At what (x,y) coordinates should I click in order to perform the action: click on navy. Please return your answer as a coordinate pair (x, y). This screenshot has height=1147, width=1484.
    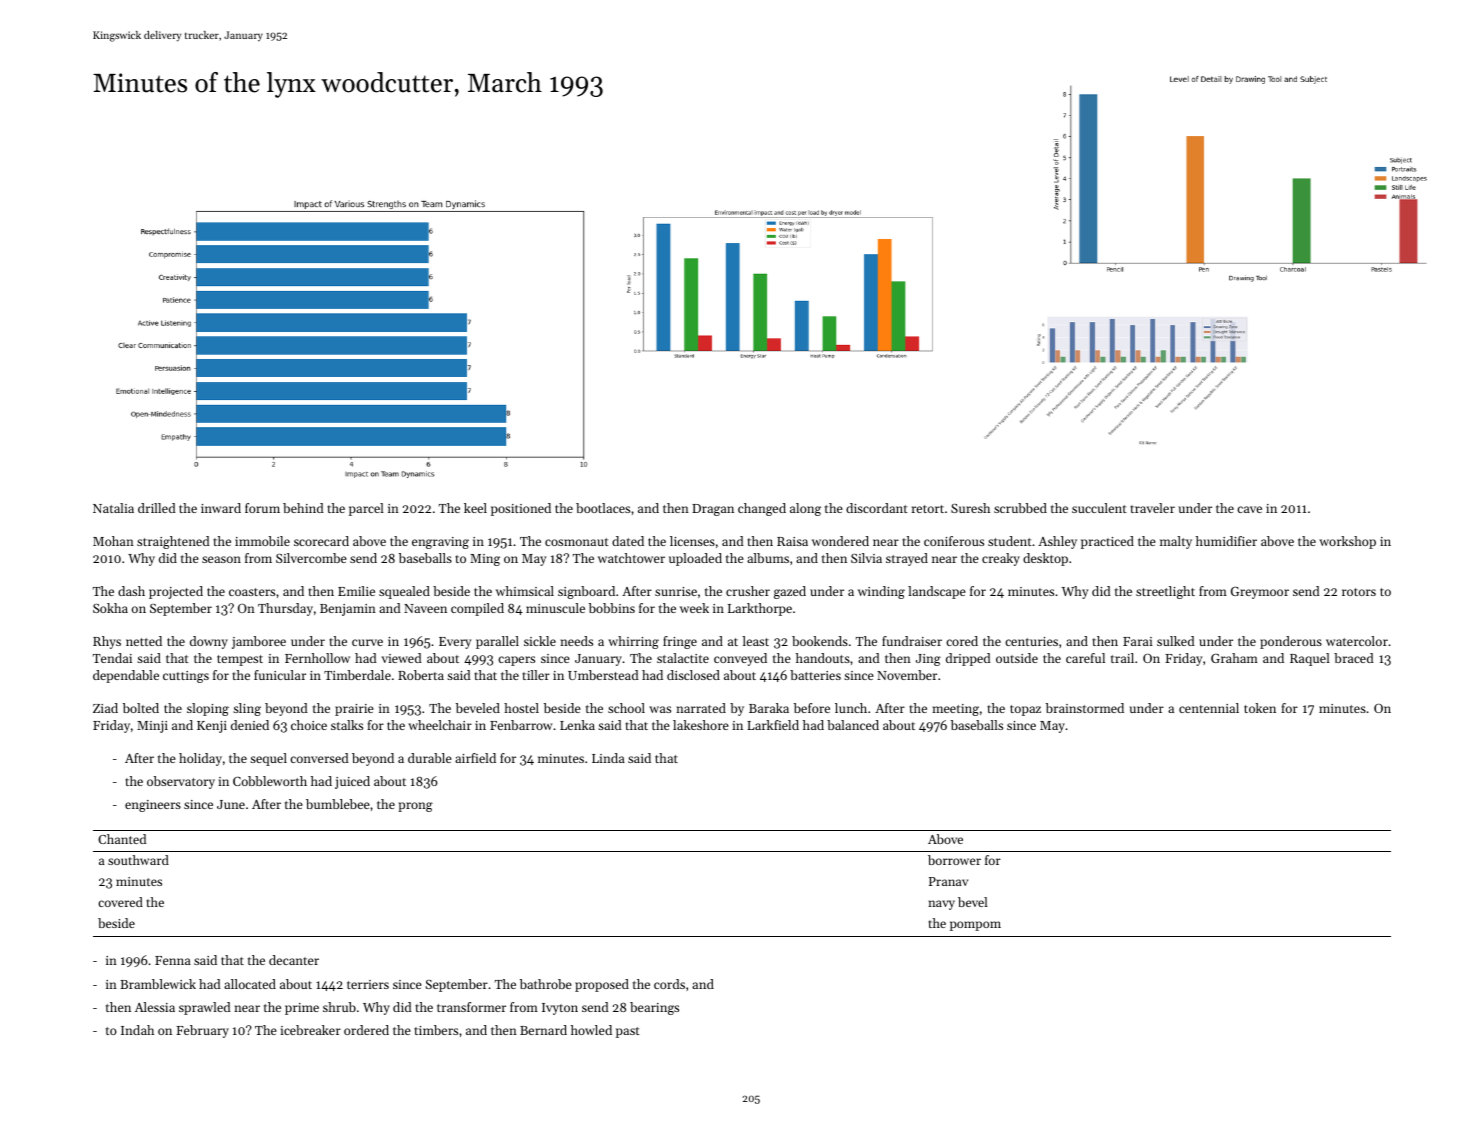
    Looking at the image, I should click on (941, 905).
